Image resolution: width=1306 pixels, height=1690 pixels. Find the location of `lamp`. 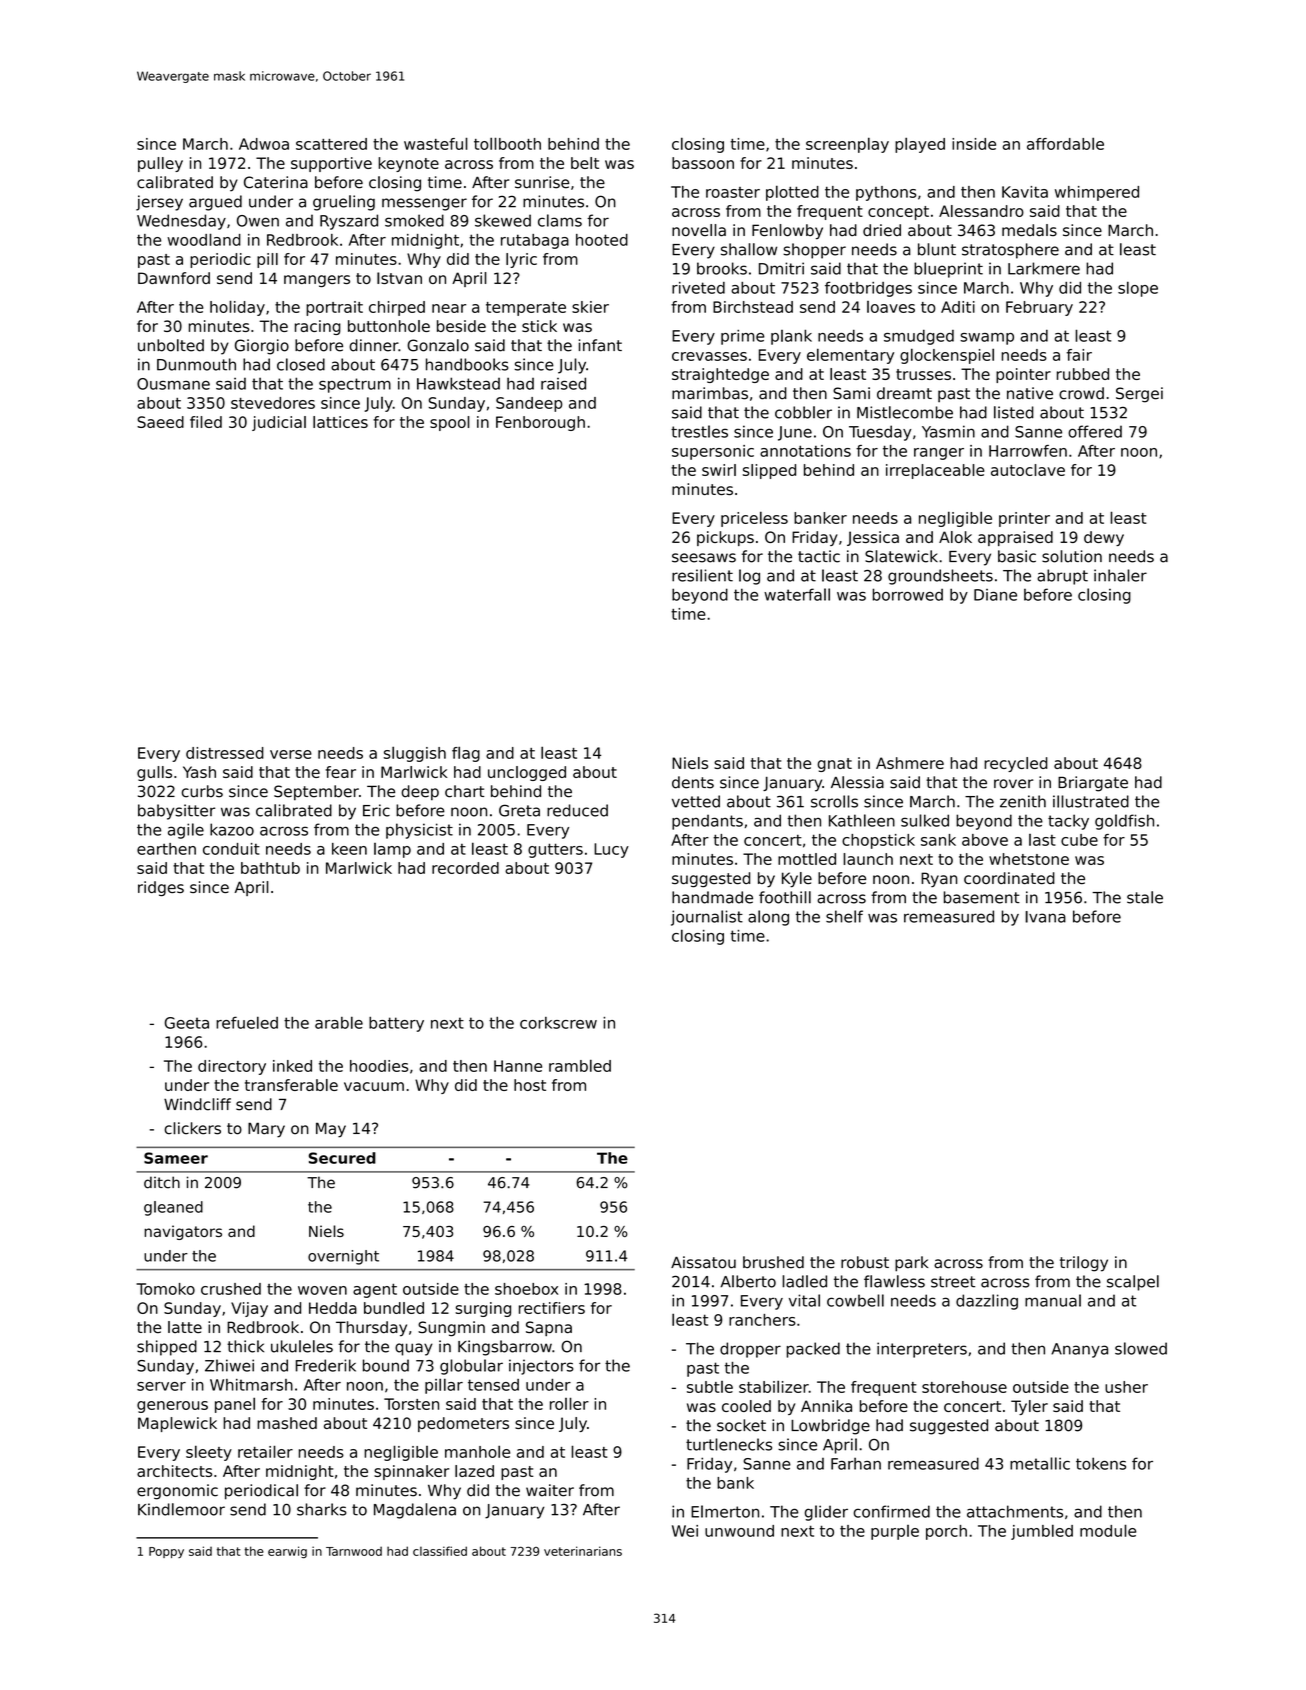

lamp is located at coordinates (392, 850).
